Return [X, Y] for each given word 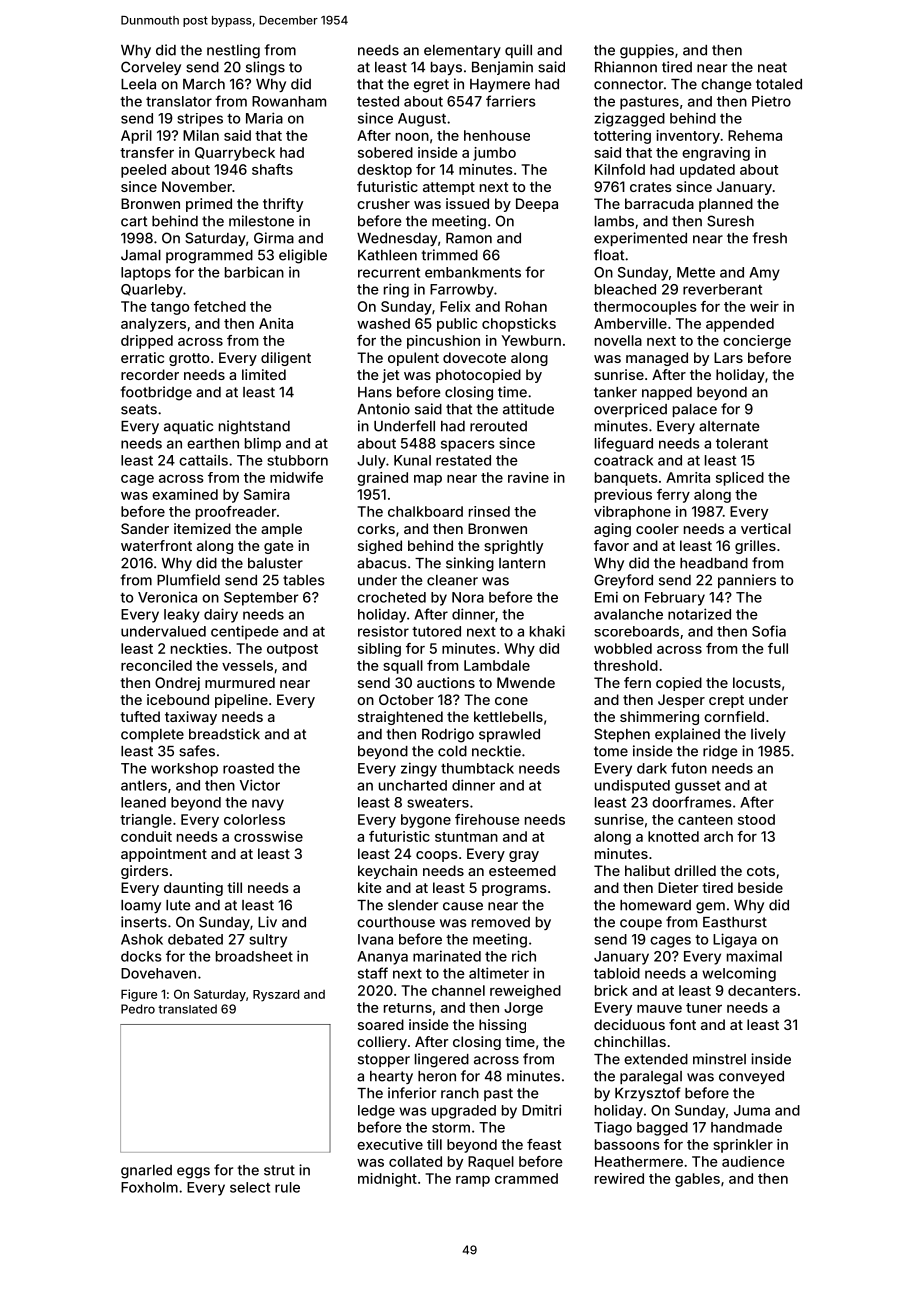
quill [518, 51]
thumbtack [477, 768]
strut [279, 1170]
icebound [178, 699]
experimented [640, 239]
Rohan [526, 306]
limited [264, 374]
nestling [233, 51]
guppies [647, 51]
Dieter [678, 887]
